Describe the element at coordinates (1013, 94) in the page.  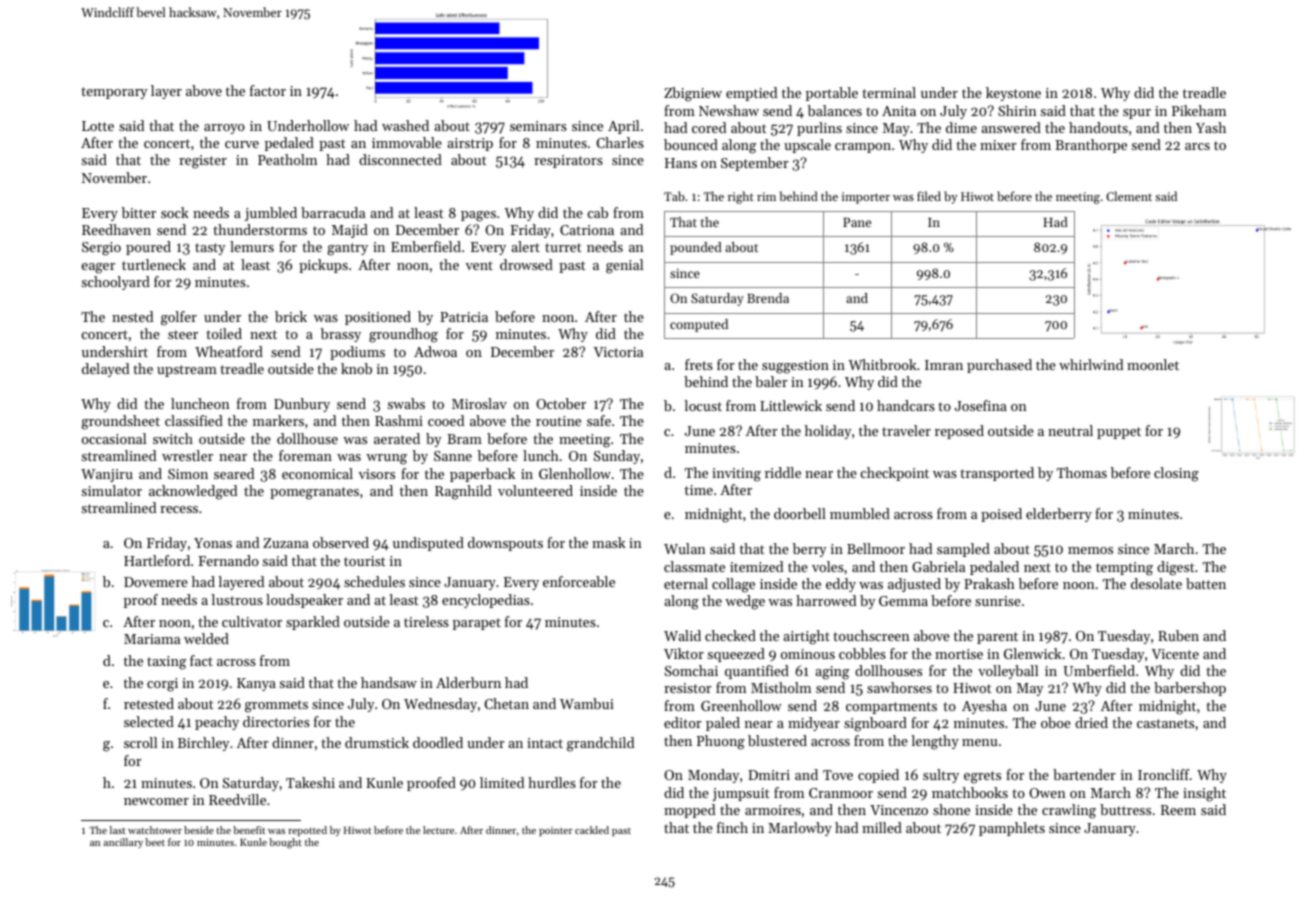
I see `keystone` at that location.
